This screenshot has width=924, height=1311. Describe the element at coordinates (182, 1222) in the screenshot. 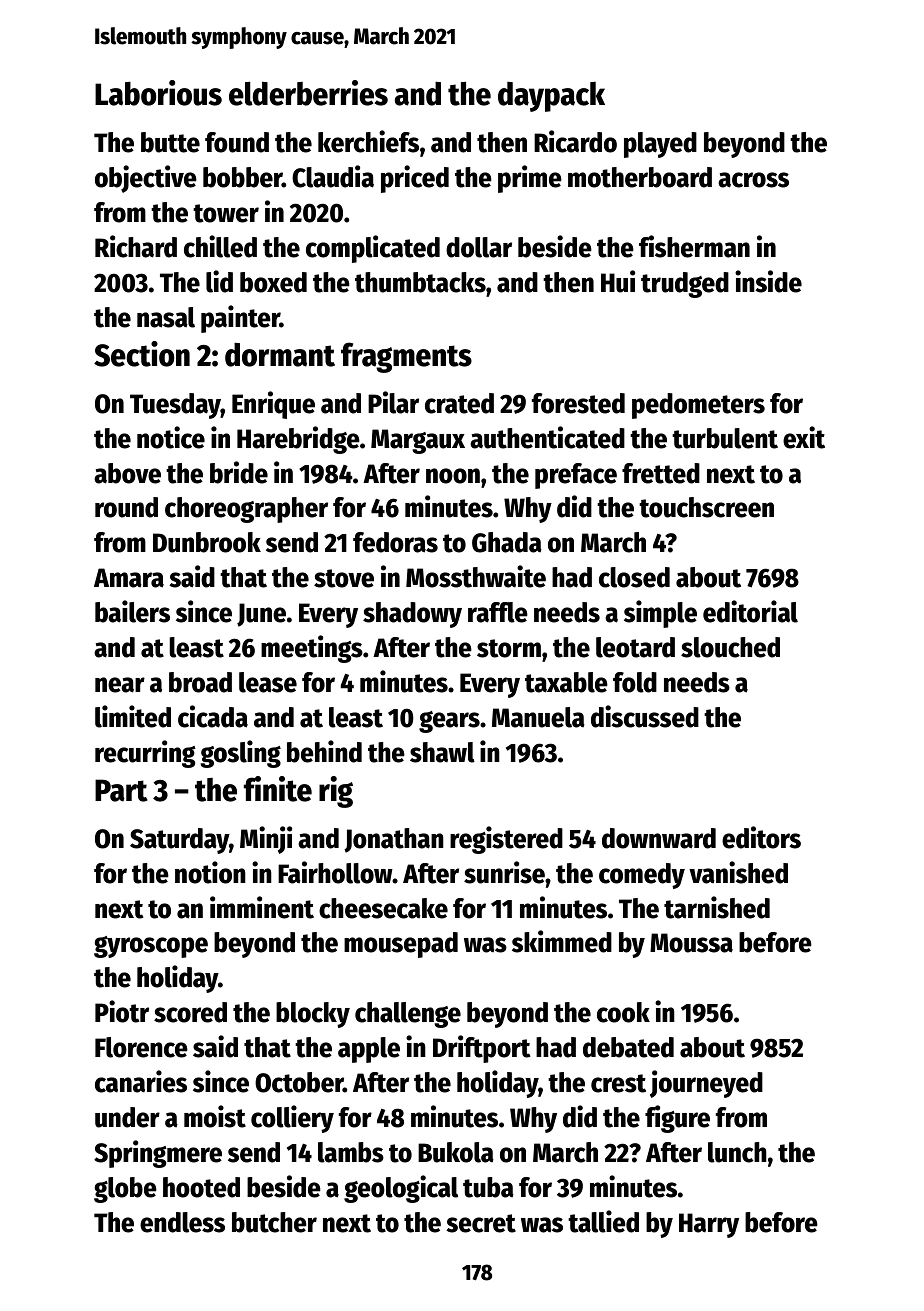

I see `endless` at that location.
